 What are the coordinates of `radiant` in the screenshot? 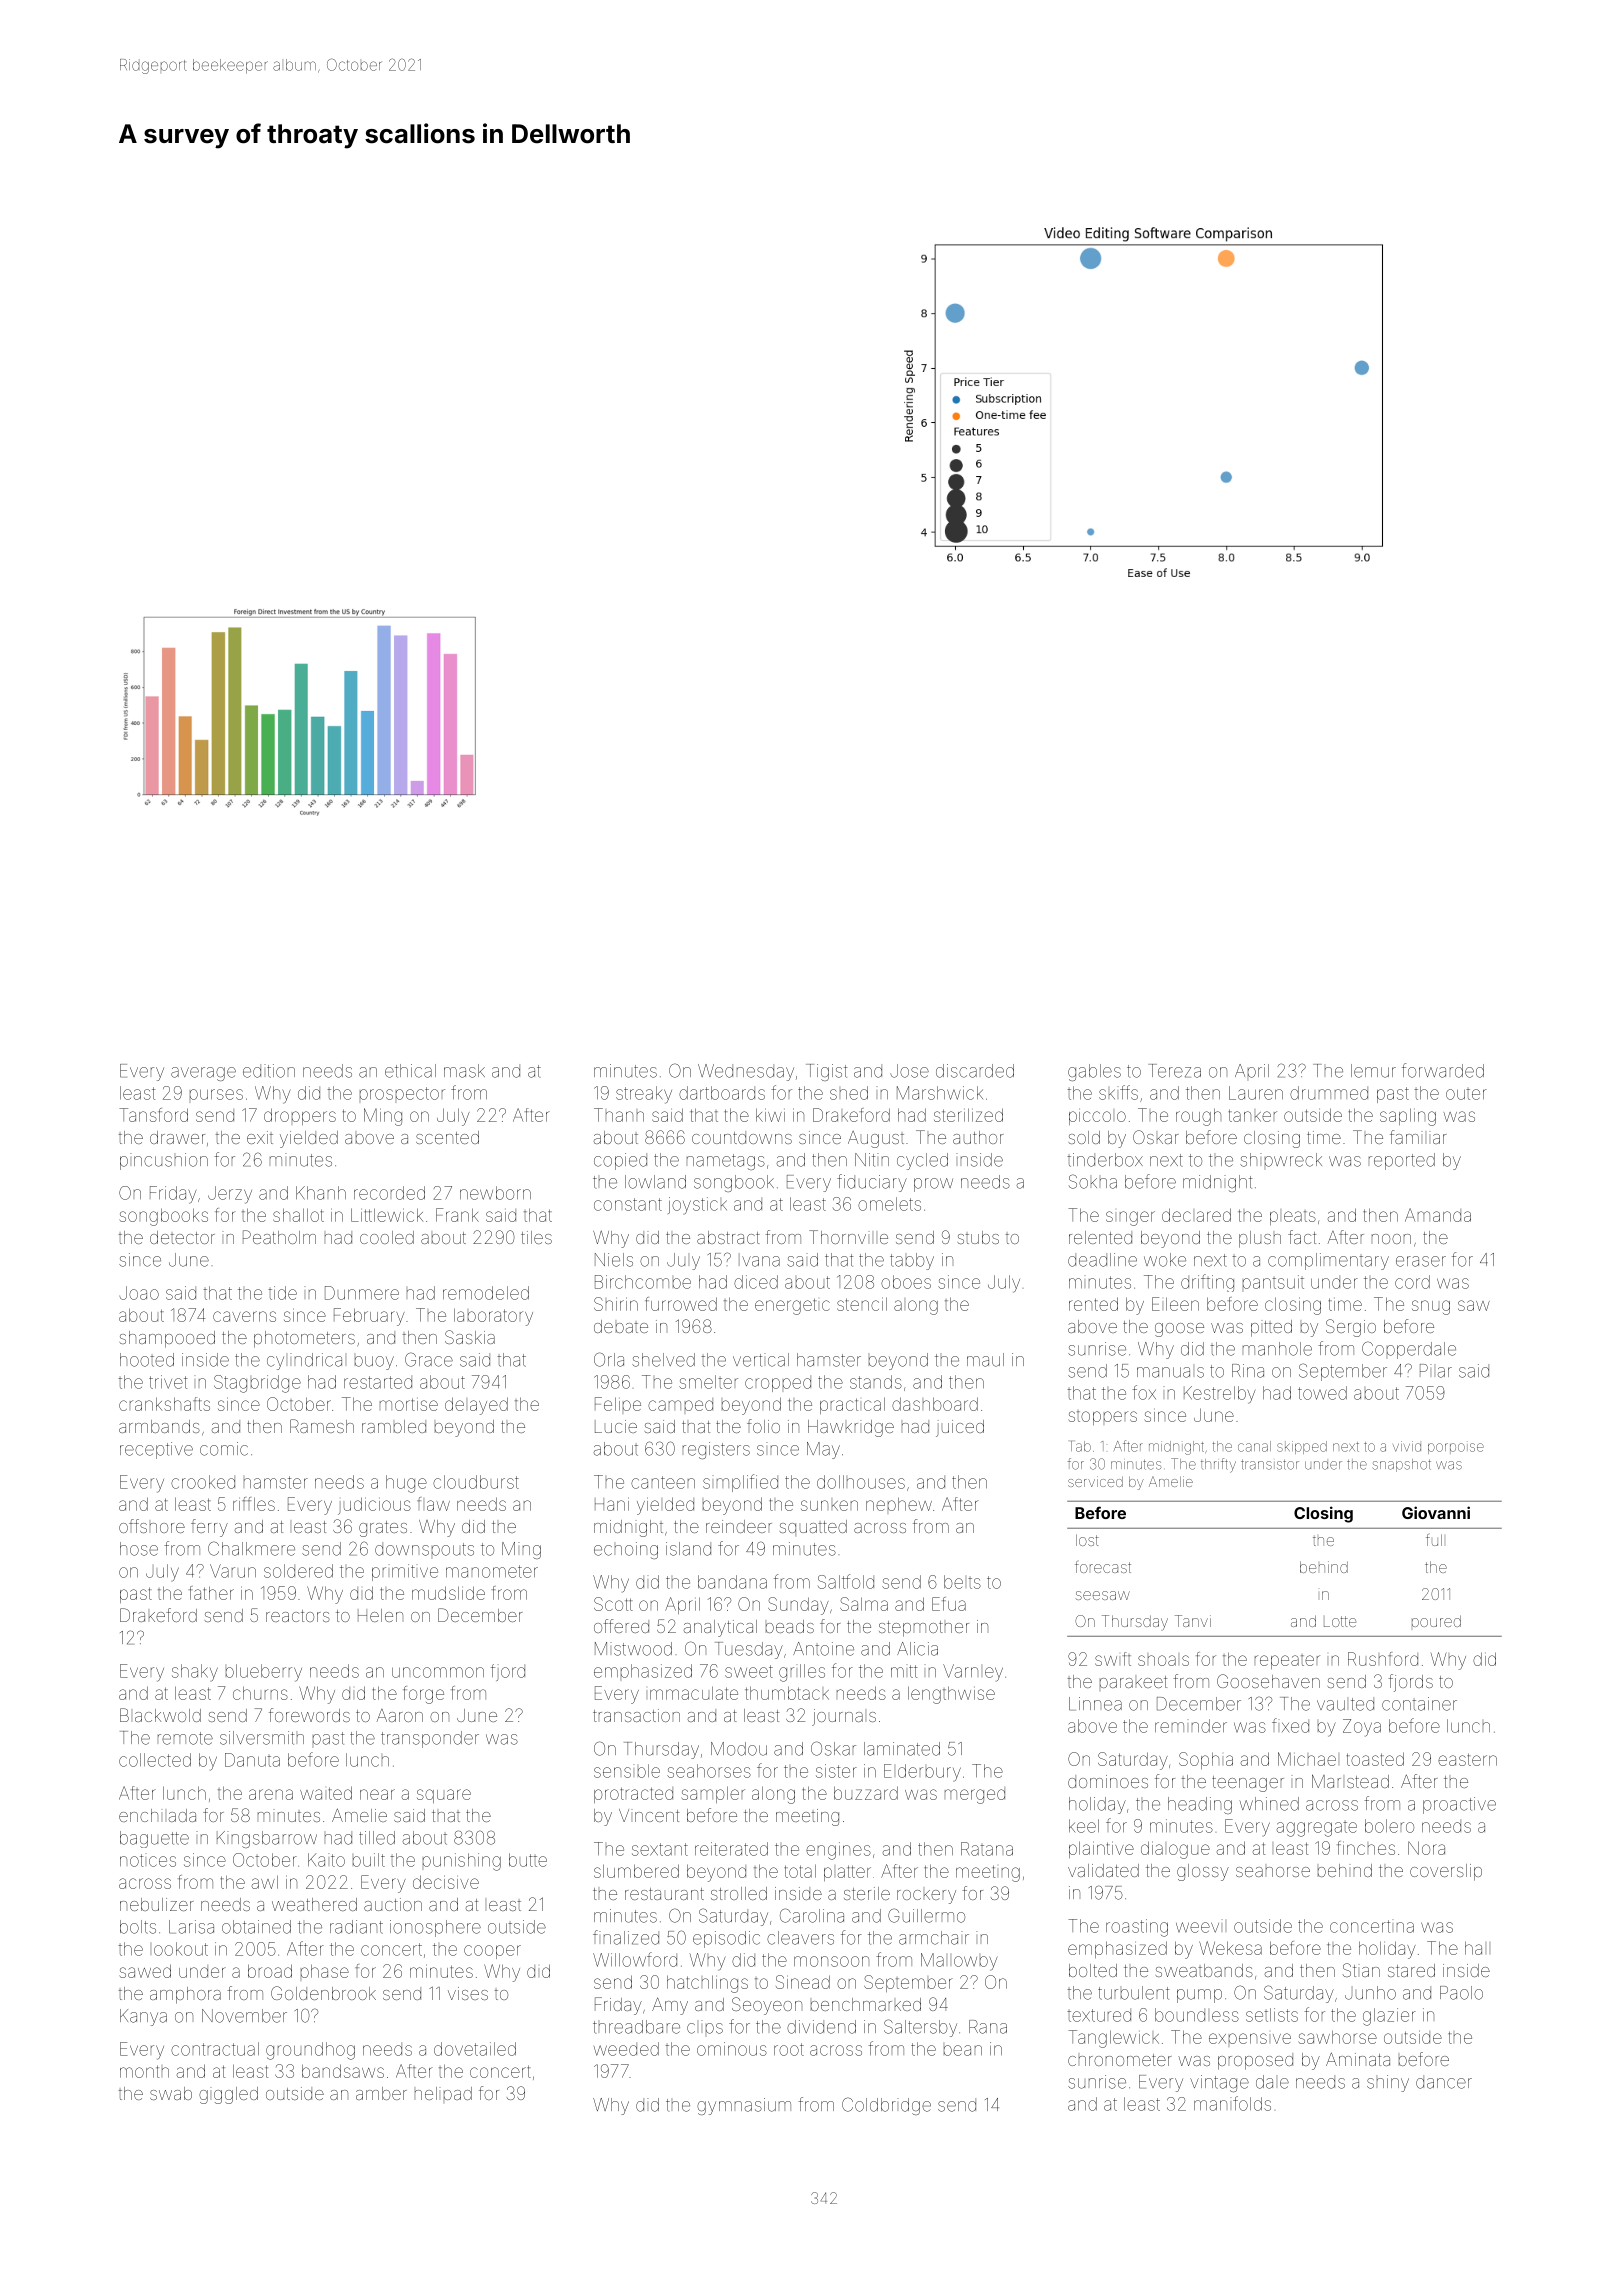 It's located at (356, 1927).
